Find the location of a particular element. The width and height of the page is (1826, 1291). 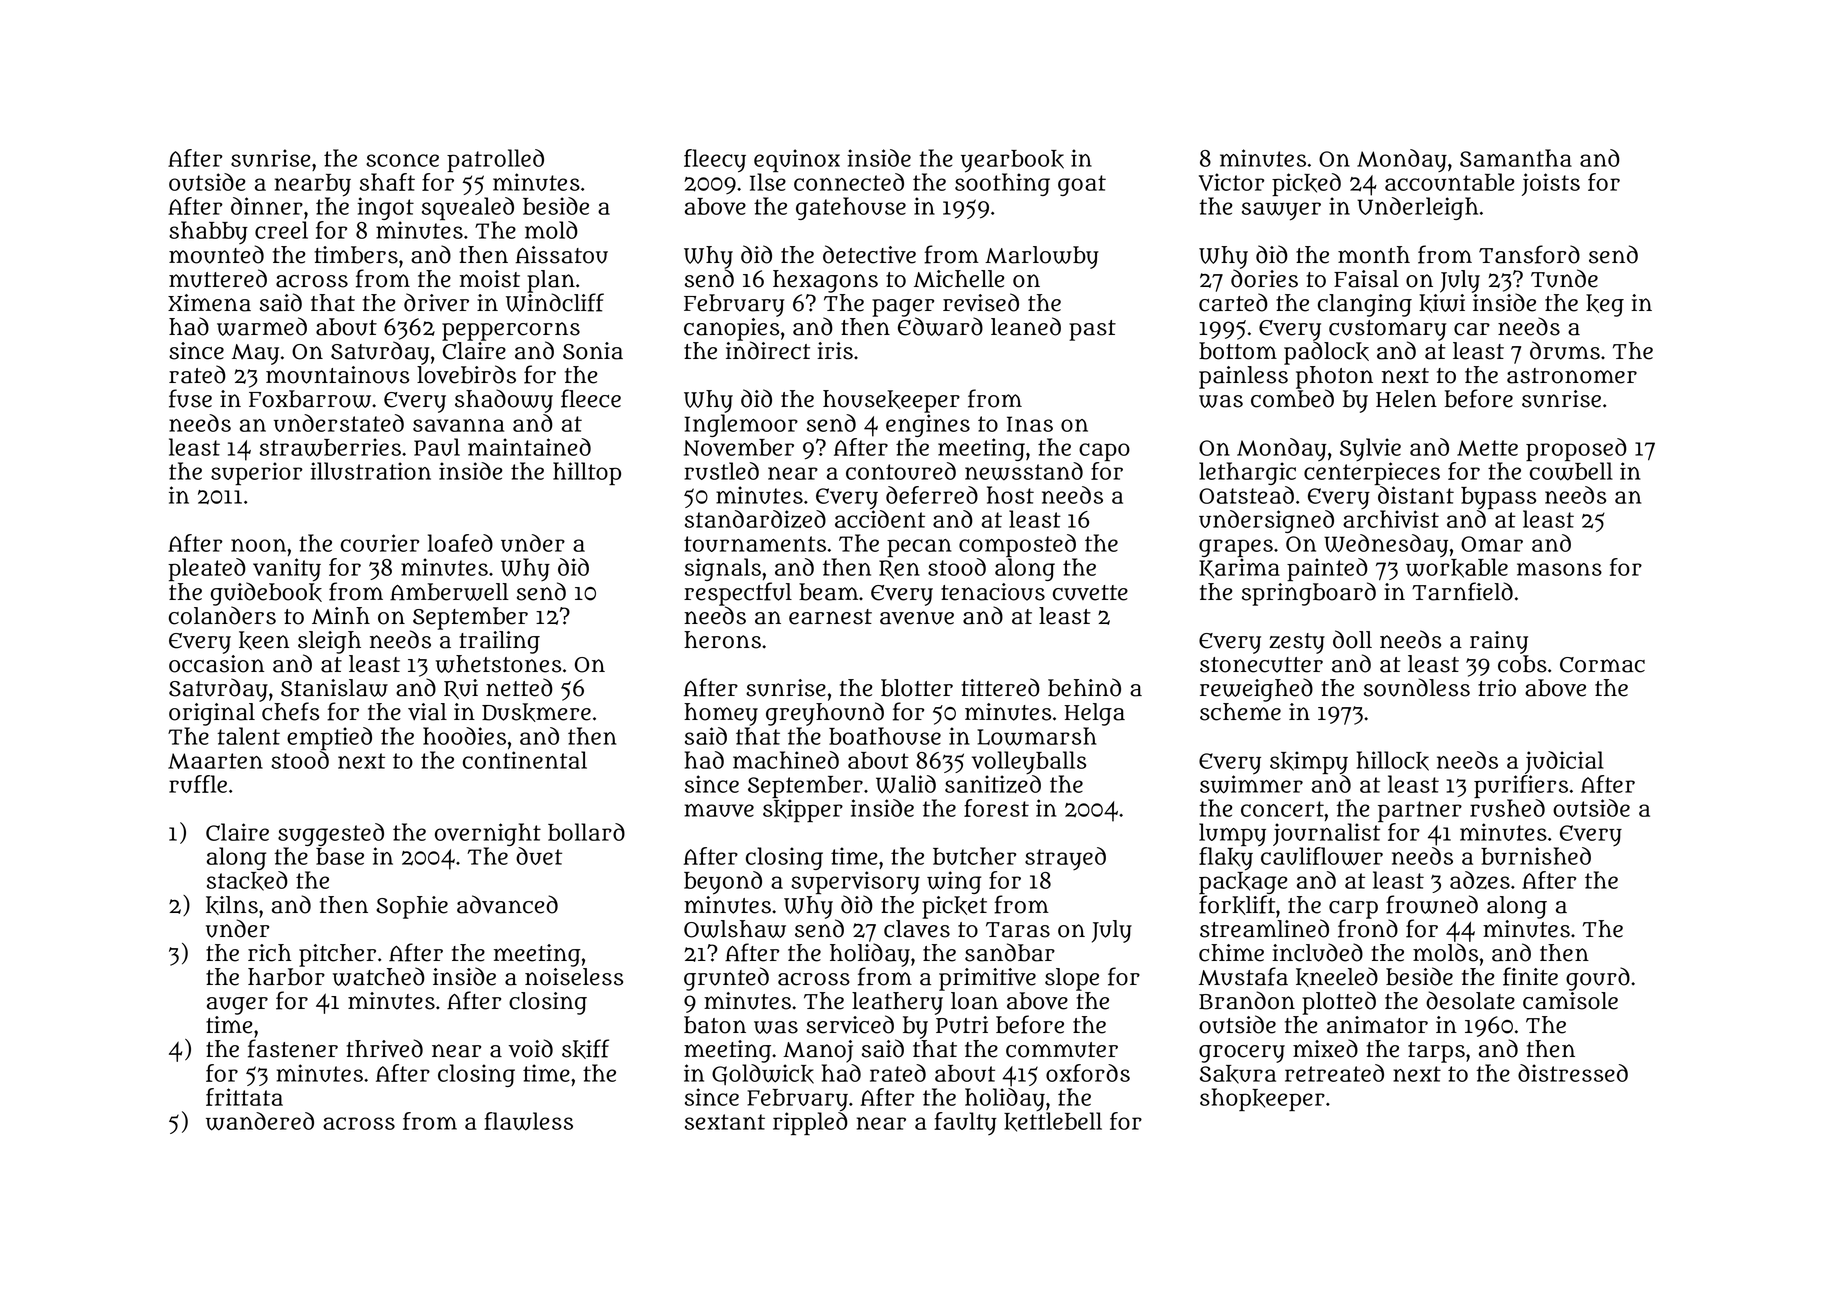

connected is located at coordinates (849, 182).
